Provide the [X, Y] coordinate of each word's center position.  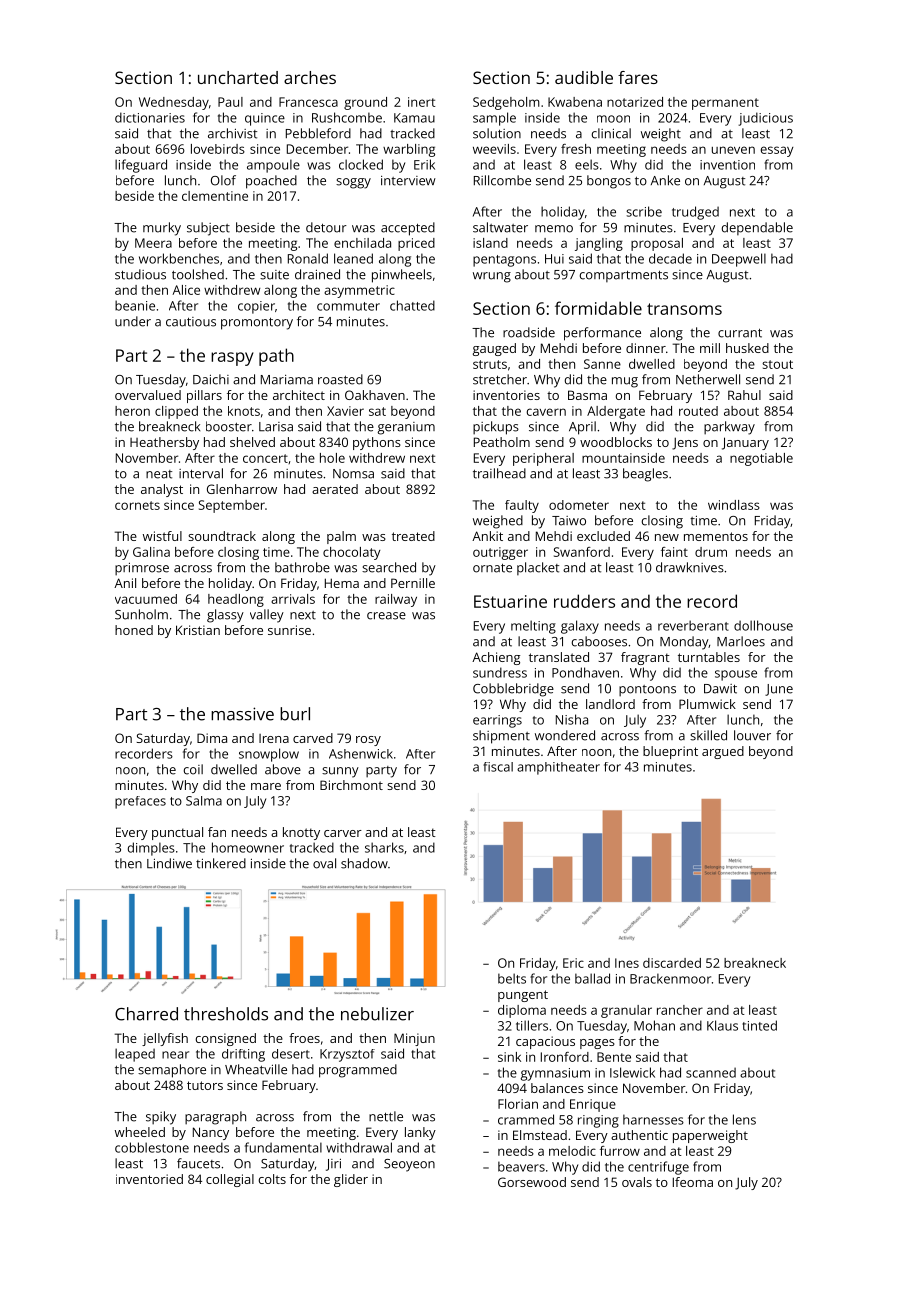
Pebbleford [318, 133]
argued [723, 752]
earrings [497, 721]
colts [272, 1179]
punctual [177, 833]
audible [584, 77]
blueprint [670, 752]
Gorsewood [532, 1182]
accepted [408, 229]
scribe [644, 211]
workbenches [179, 258]
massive [242, 714]
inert [422, 102]
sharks [384, 847]
